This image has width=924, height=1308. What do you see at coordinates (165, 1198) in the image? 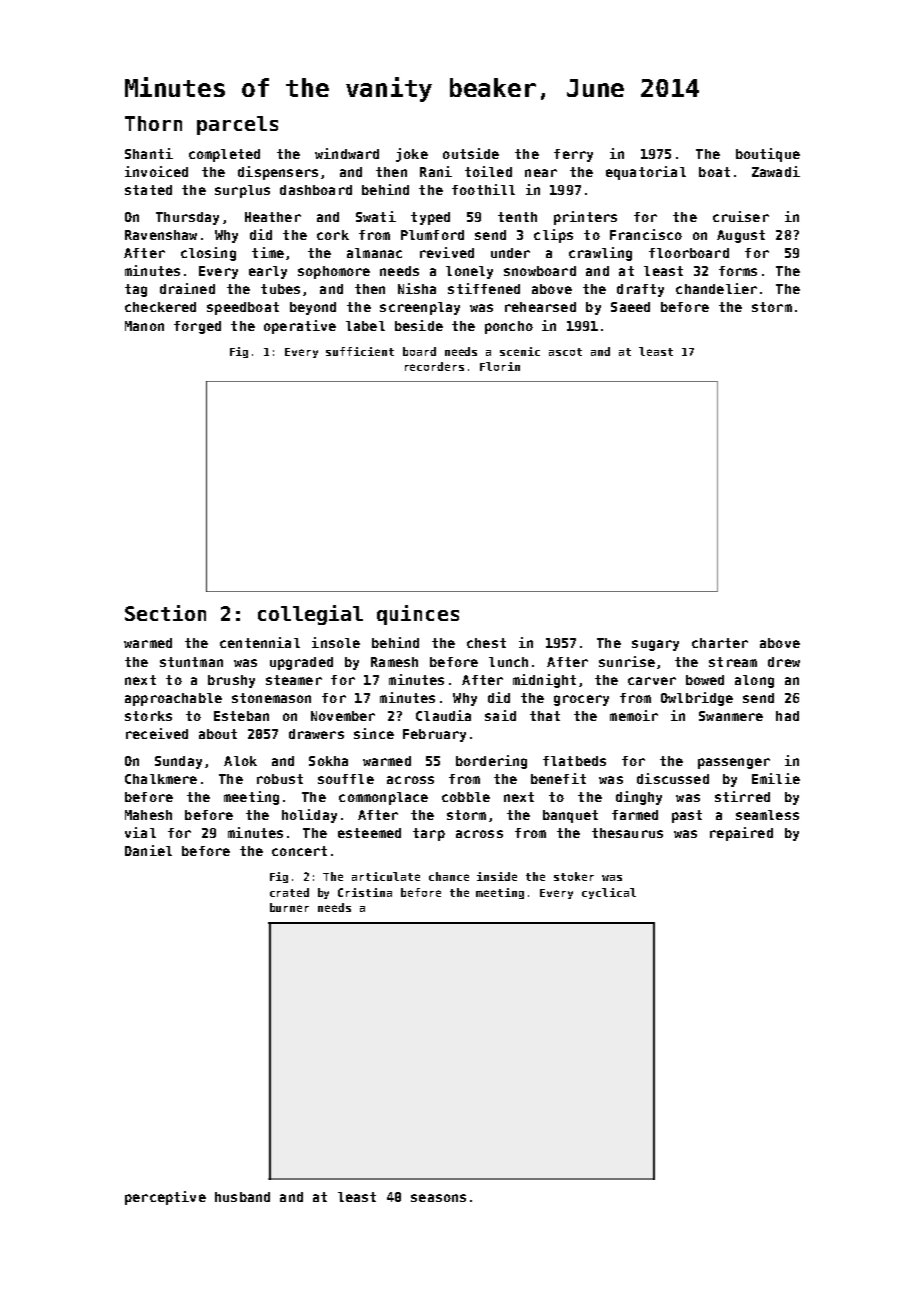
I see `perceptive` at bounding box center [165, 1198].
